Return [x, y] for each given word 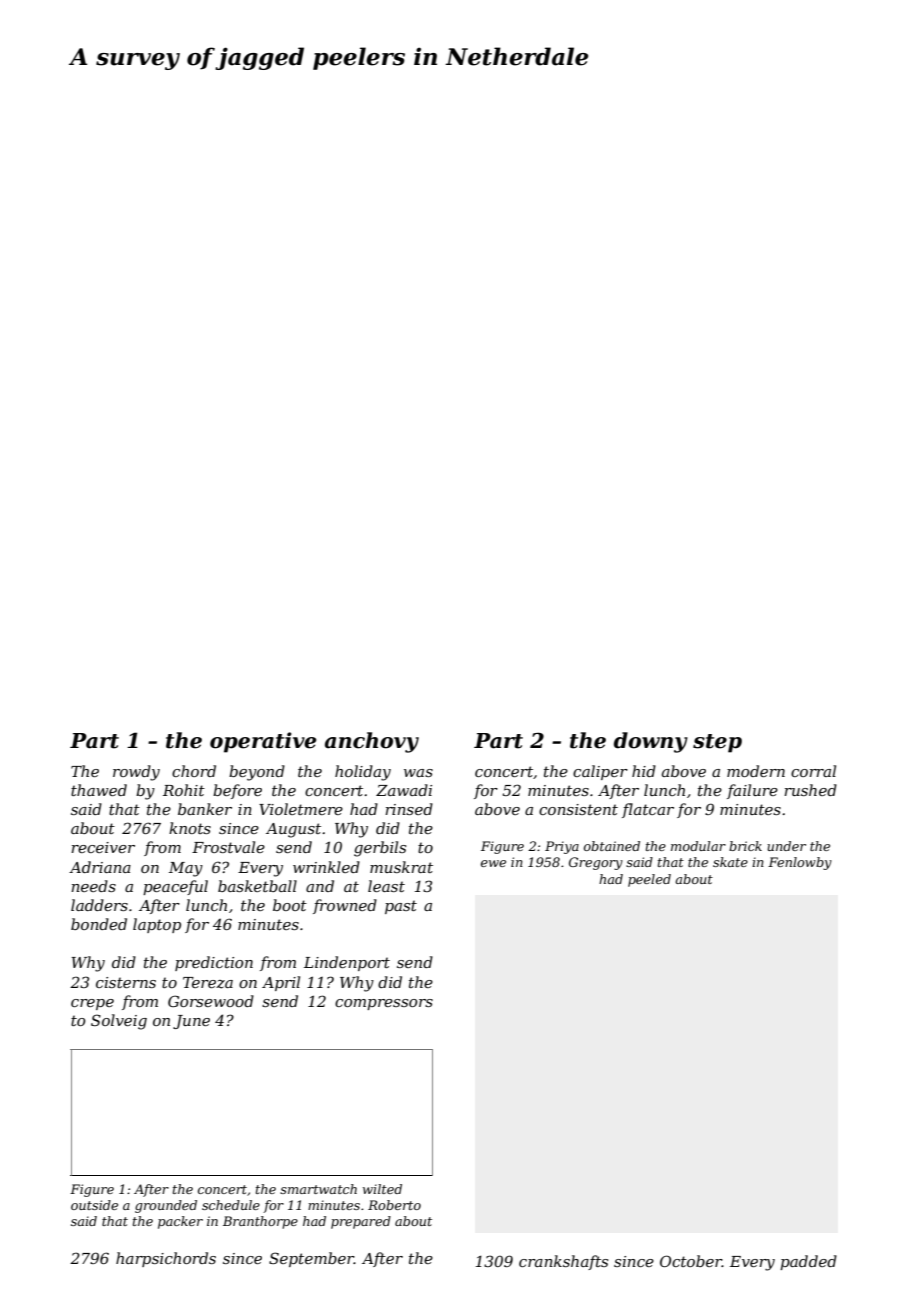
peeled [649, 880]
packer [180, 1222]
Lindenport [347, 963]
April [281, 983]
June [191, 1022]
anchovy [372, 742]
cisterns [126, 982]
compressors [384, 1004]
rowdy [136, 773]
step [717, 743]
